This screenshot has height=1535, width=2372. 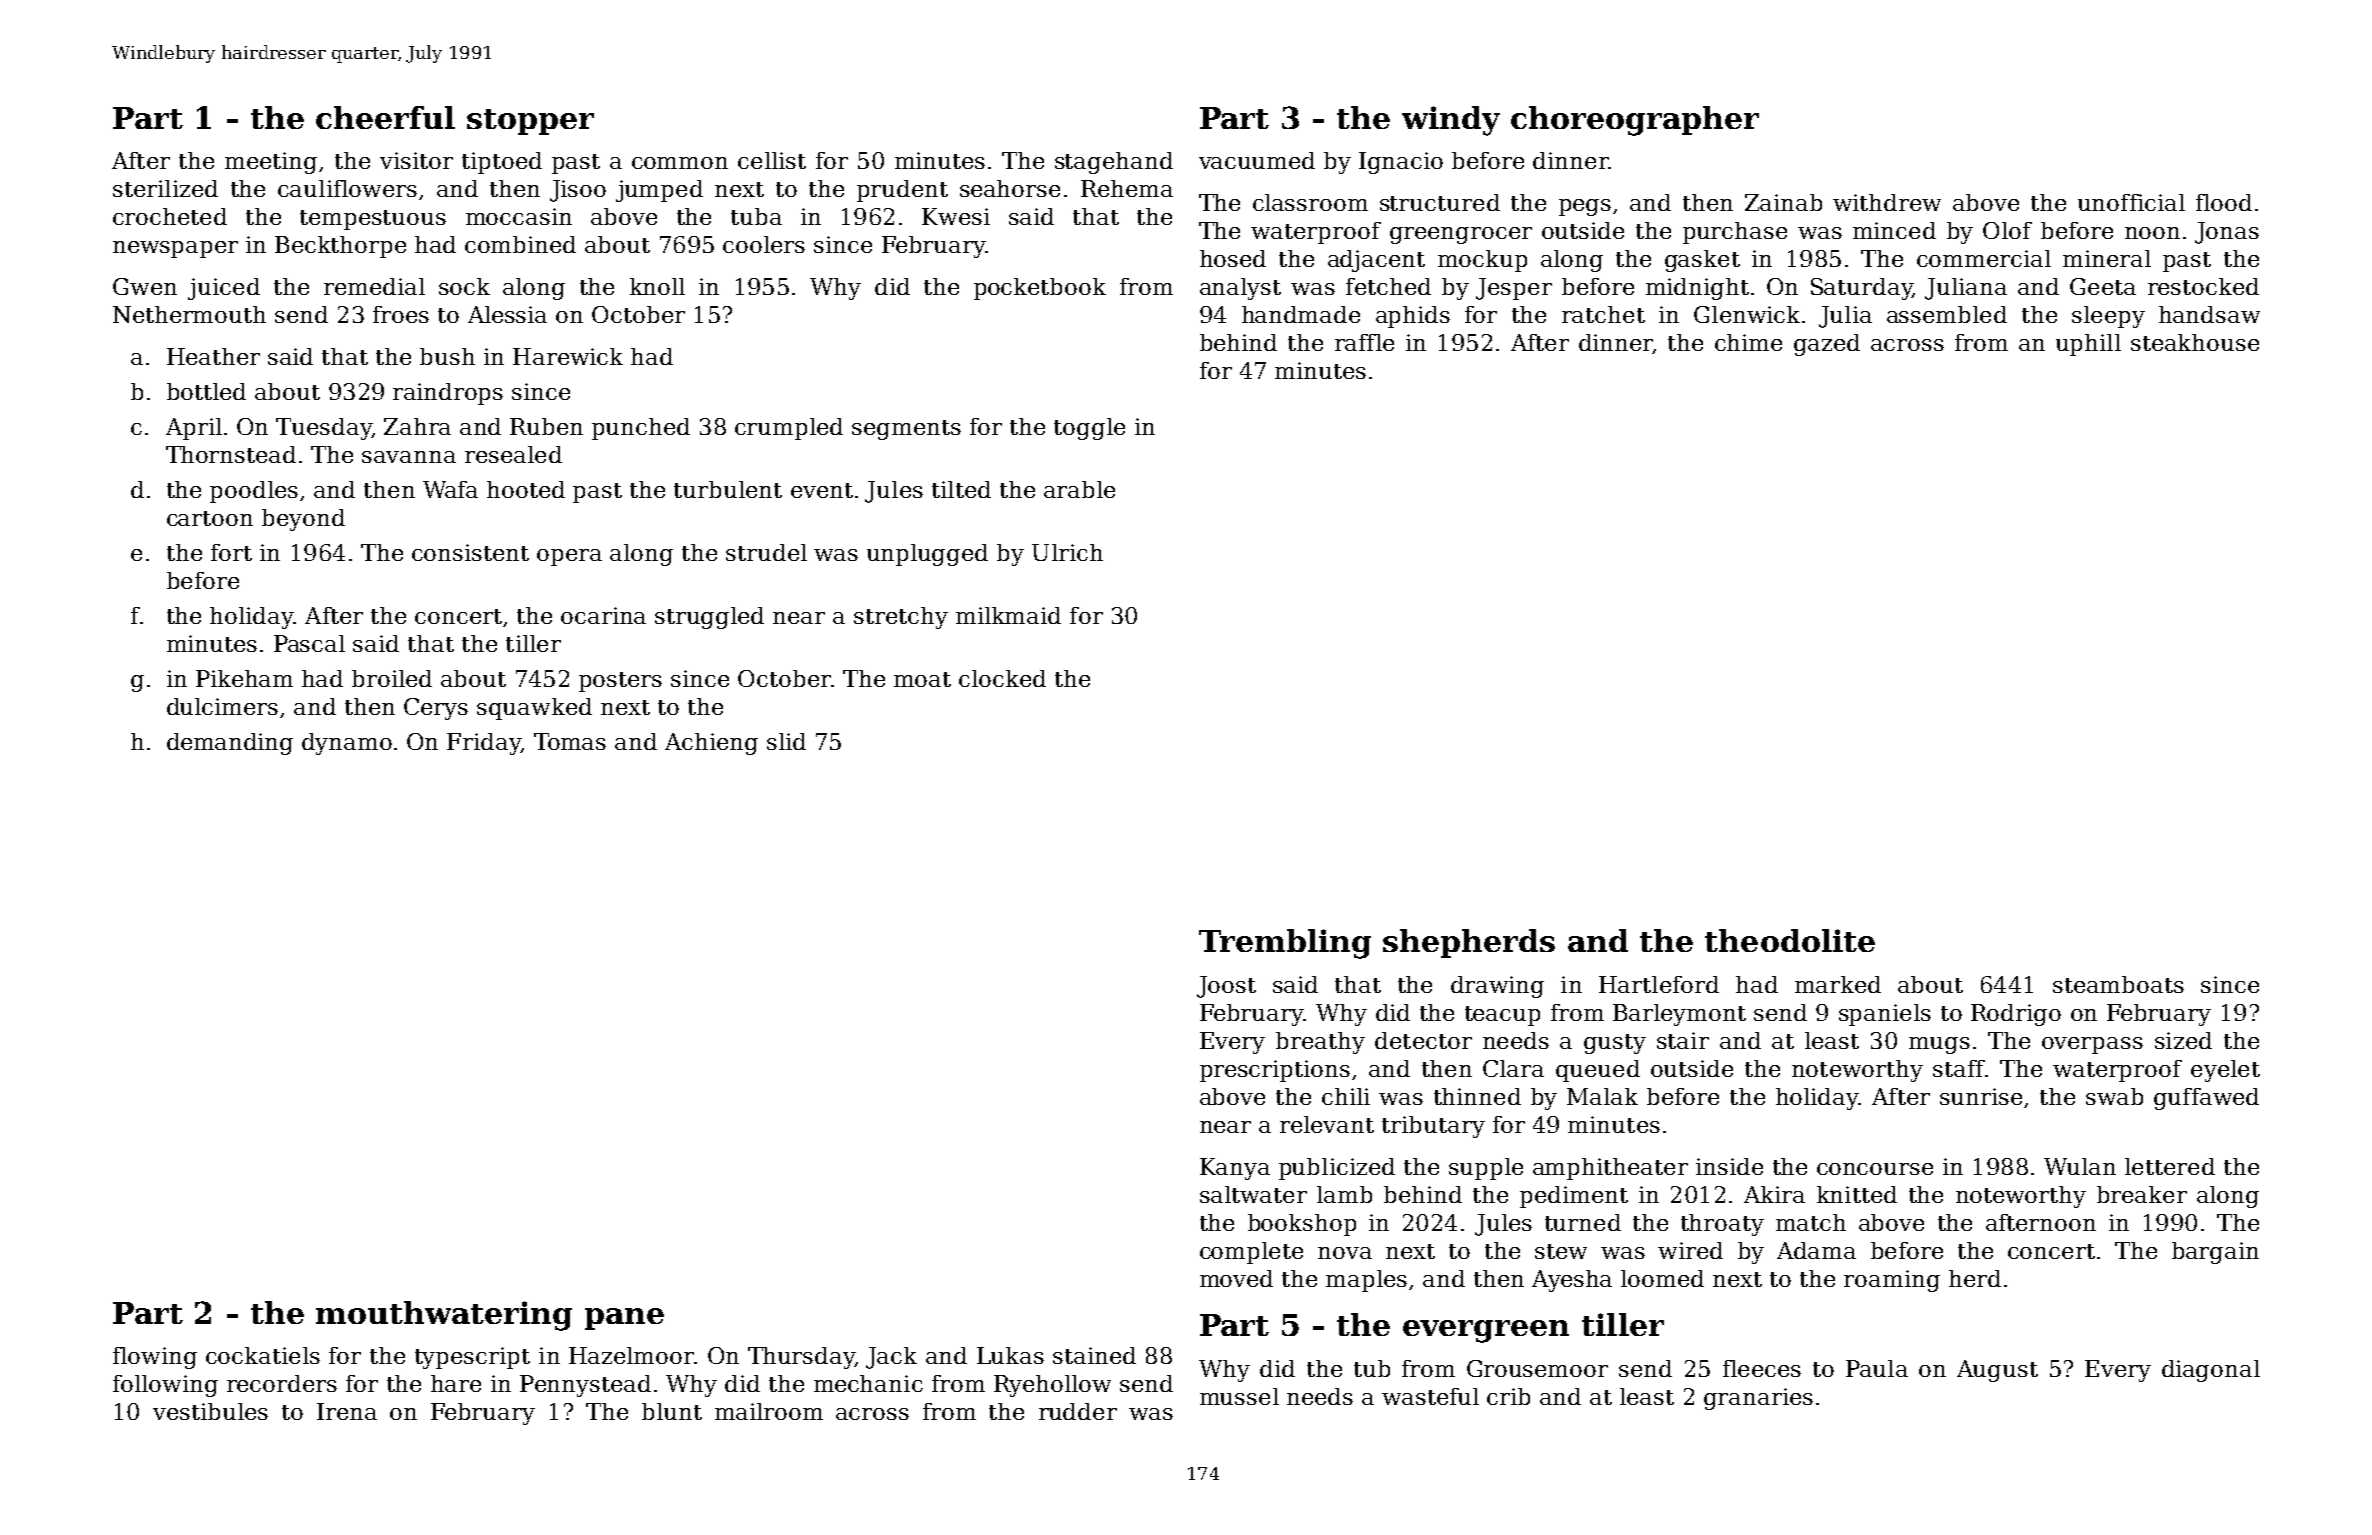 I want to click on cheerful, so click(x=385, y=117).
